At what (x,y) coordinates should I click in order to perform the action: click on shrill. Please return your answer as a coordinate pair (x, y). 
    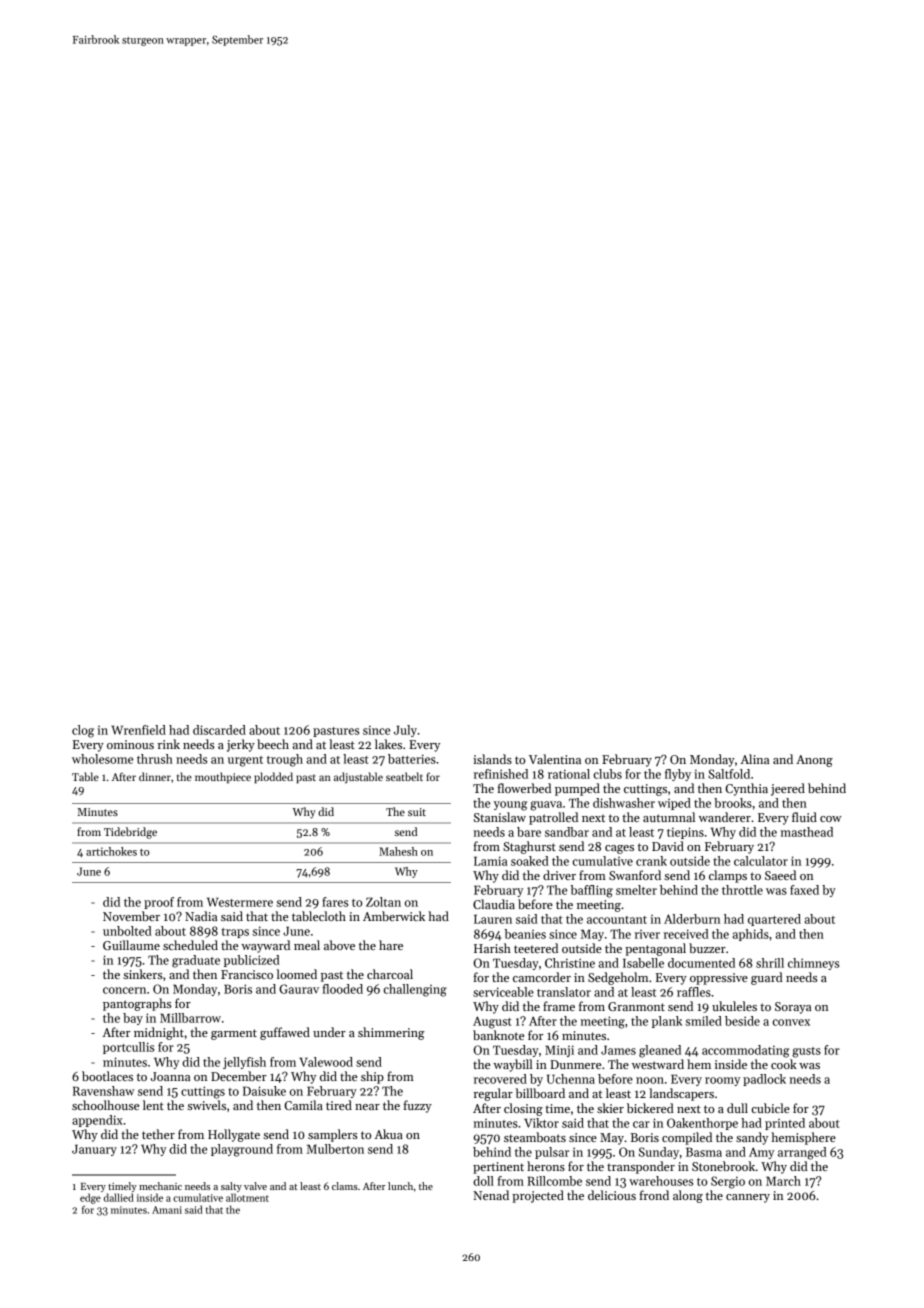
    Looking at the image, I should click on (770, 963).
